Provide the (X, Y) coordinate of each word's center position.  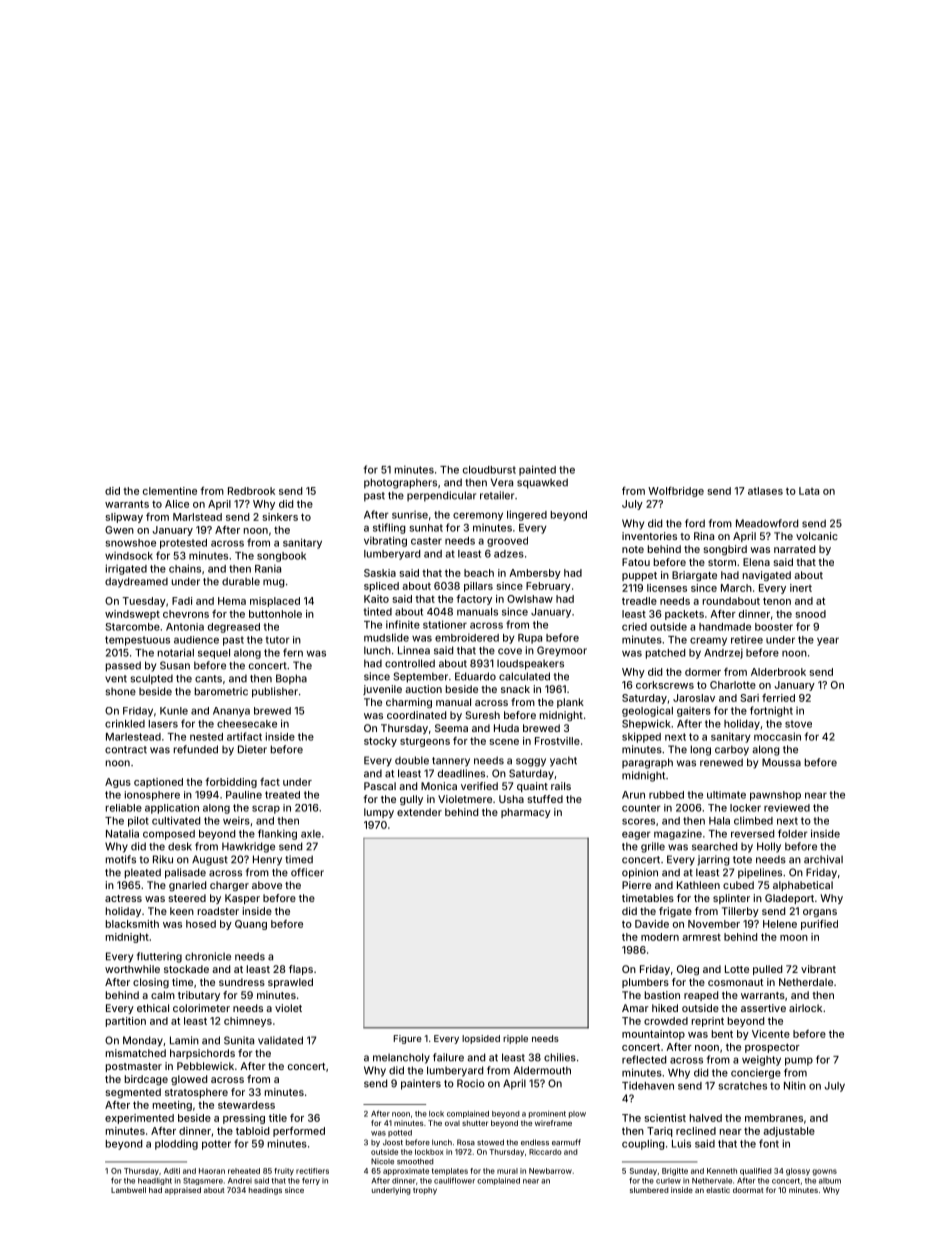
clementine (170, 491)
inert (801, 588)
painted (537, 470)
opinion (640, 873)
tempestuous (137, 641)
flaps (301, 970)
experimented (139, 1119)
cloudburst (489, 470)
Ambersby (535, 574)
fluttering (159, 957)
